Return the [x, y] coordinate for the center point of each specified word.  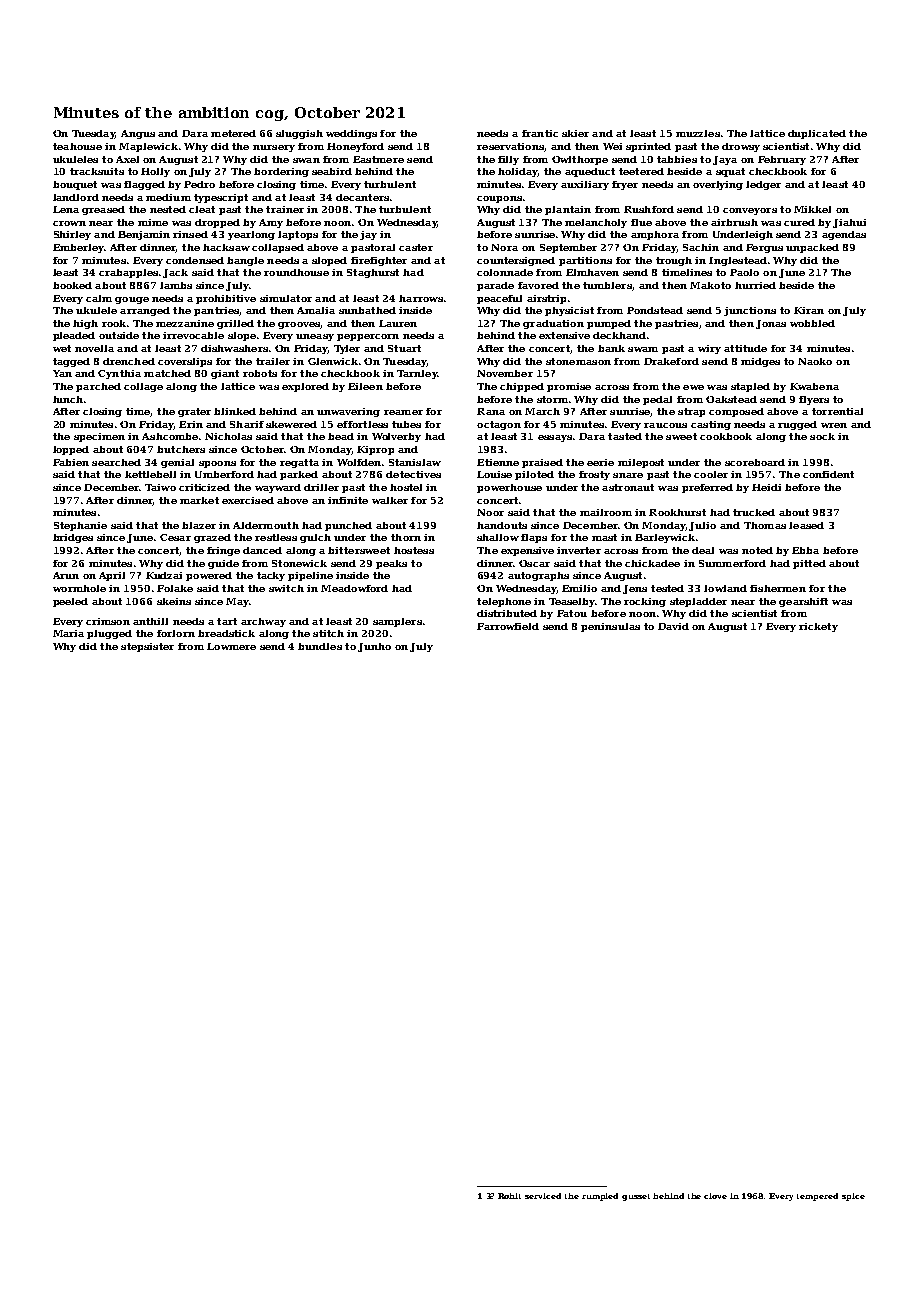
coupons [499, 199]
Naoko [815, 361]
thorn [406, 537]
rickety [818, 627]
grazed [212, 538]
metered [233, 133]
